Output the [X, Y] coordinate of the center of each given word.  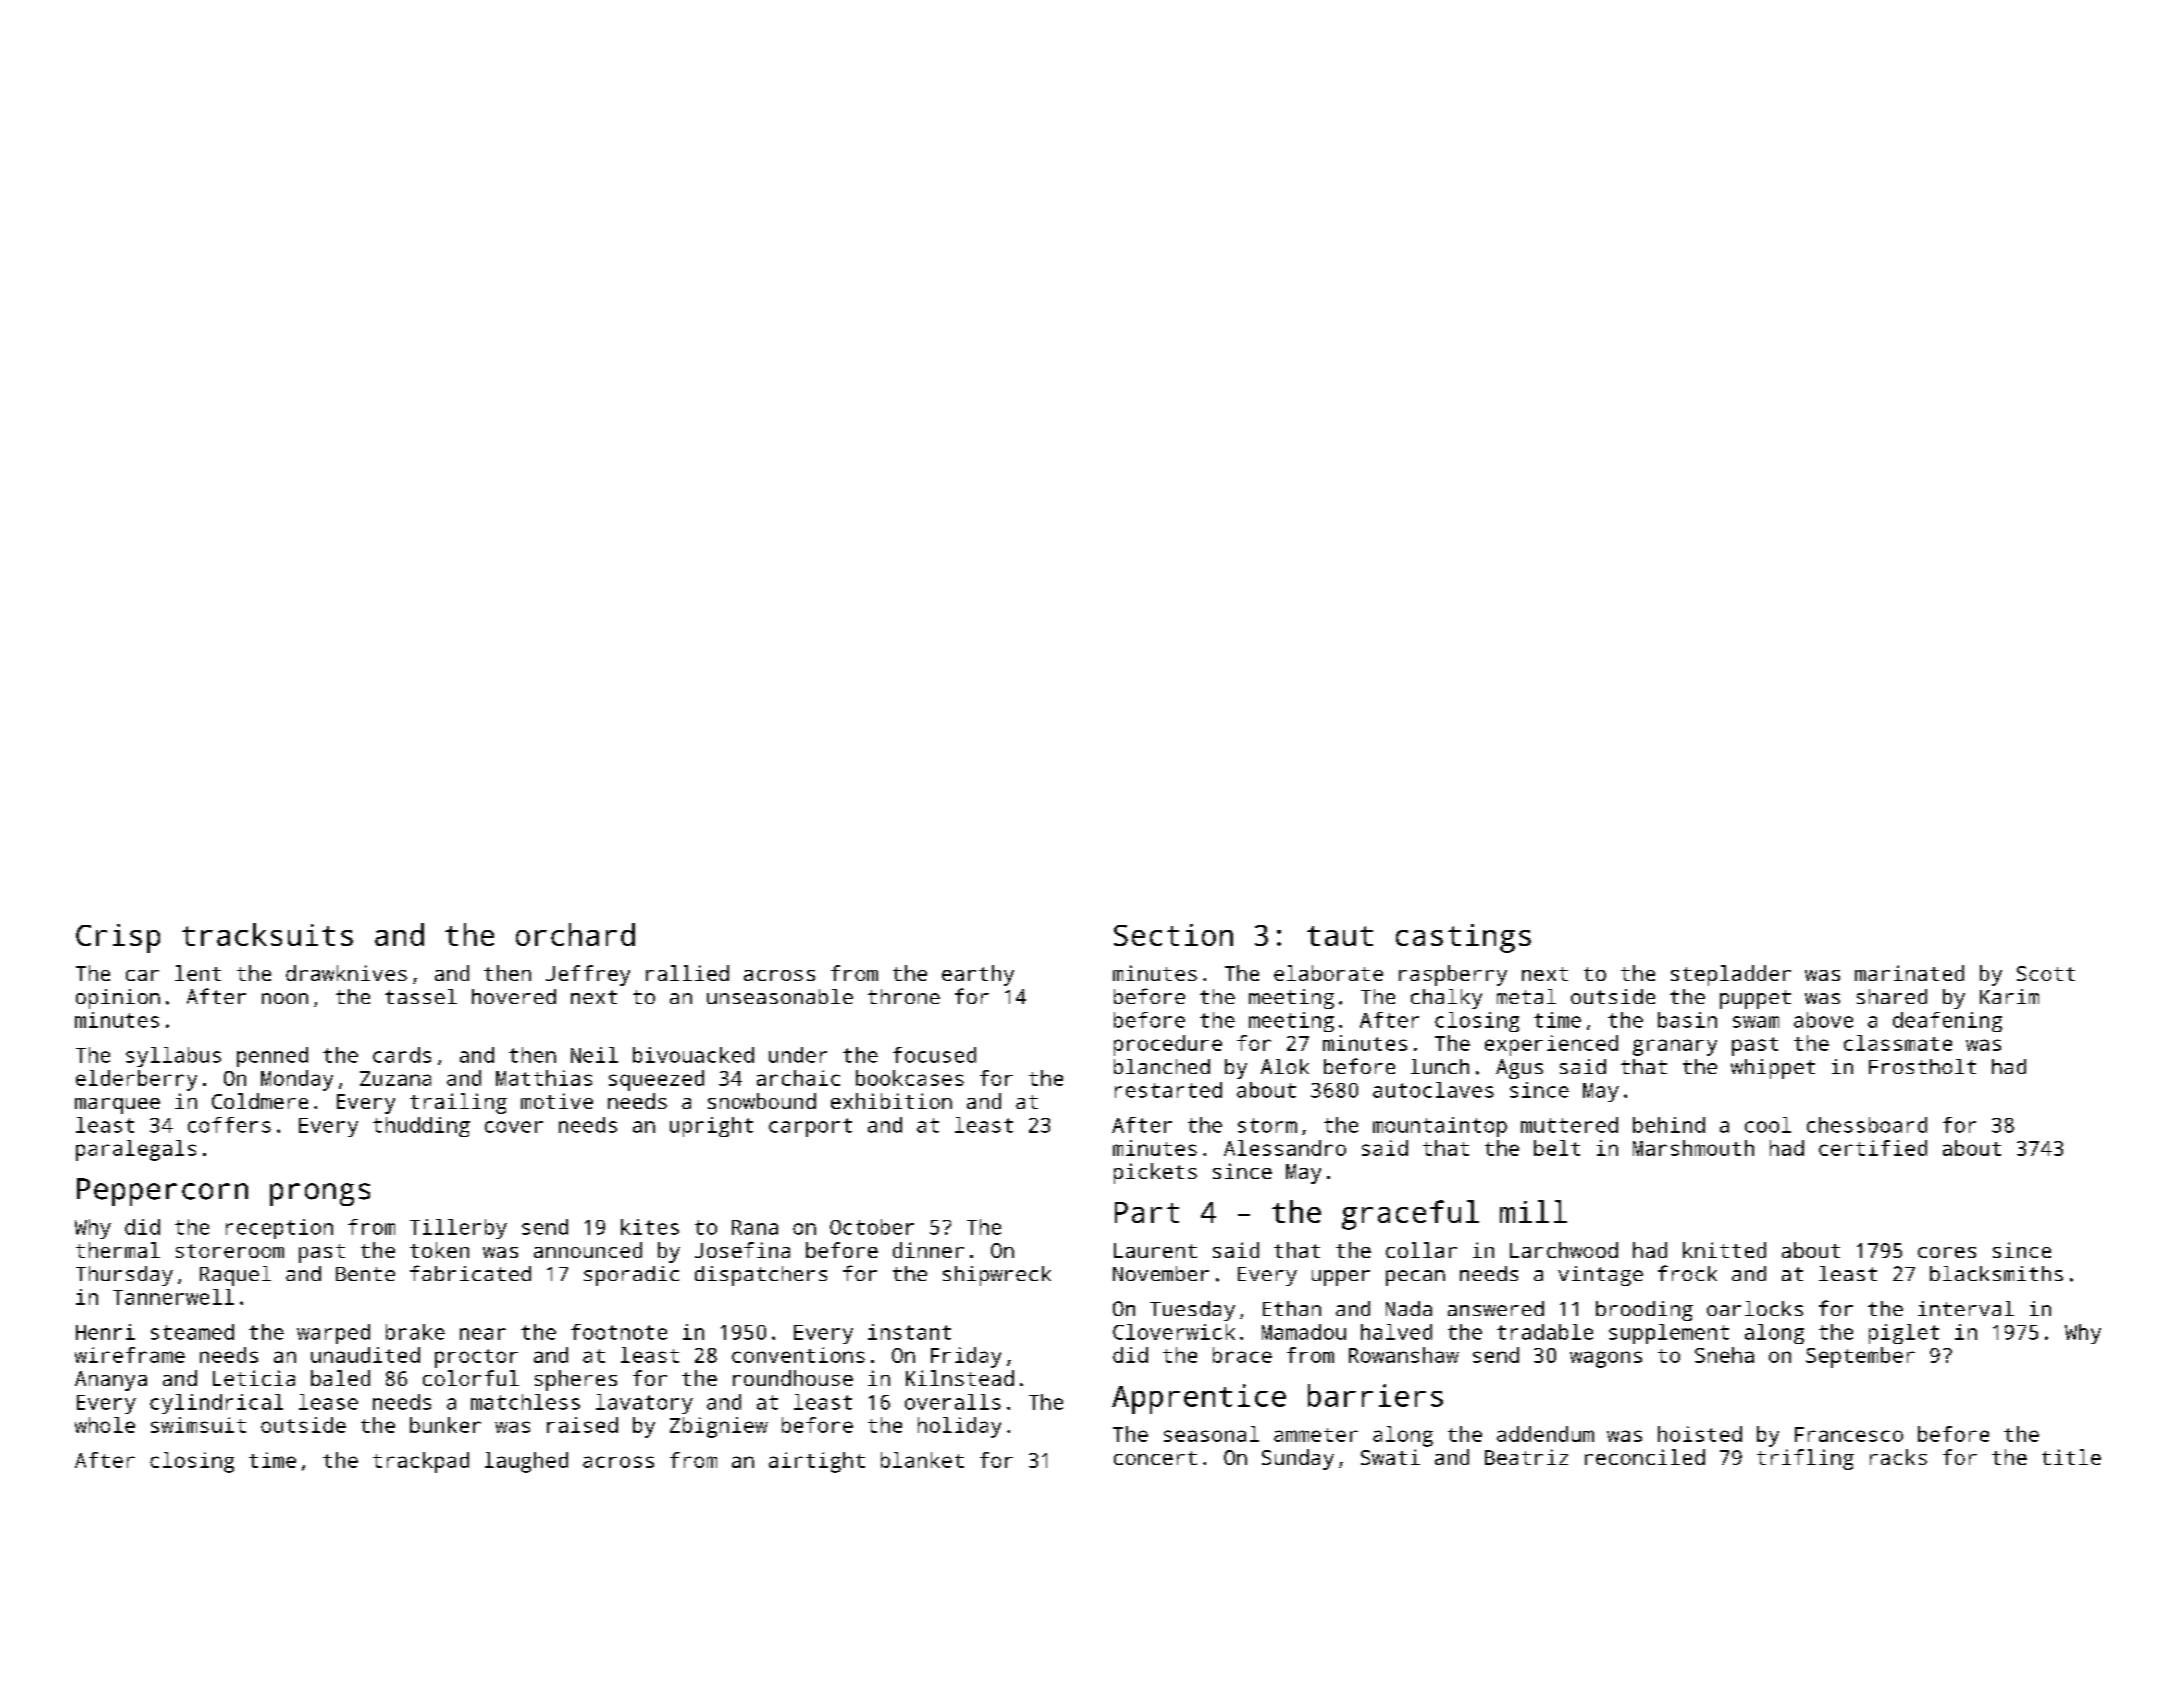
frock [1687, 1273]
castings [1463, 938]
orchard [575, 934]
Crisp [118, 938]
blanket [922, 1460]
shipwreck [997, 1276]
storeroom [230, 1251]
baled [340, 1378]
